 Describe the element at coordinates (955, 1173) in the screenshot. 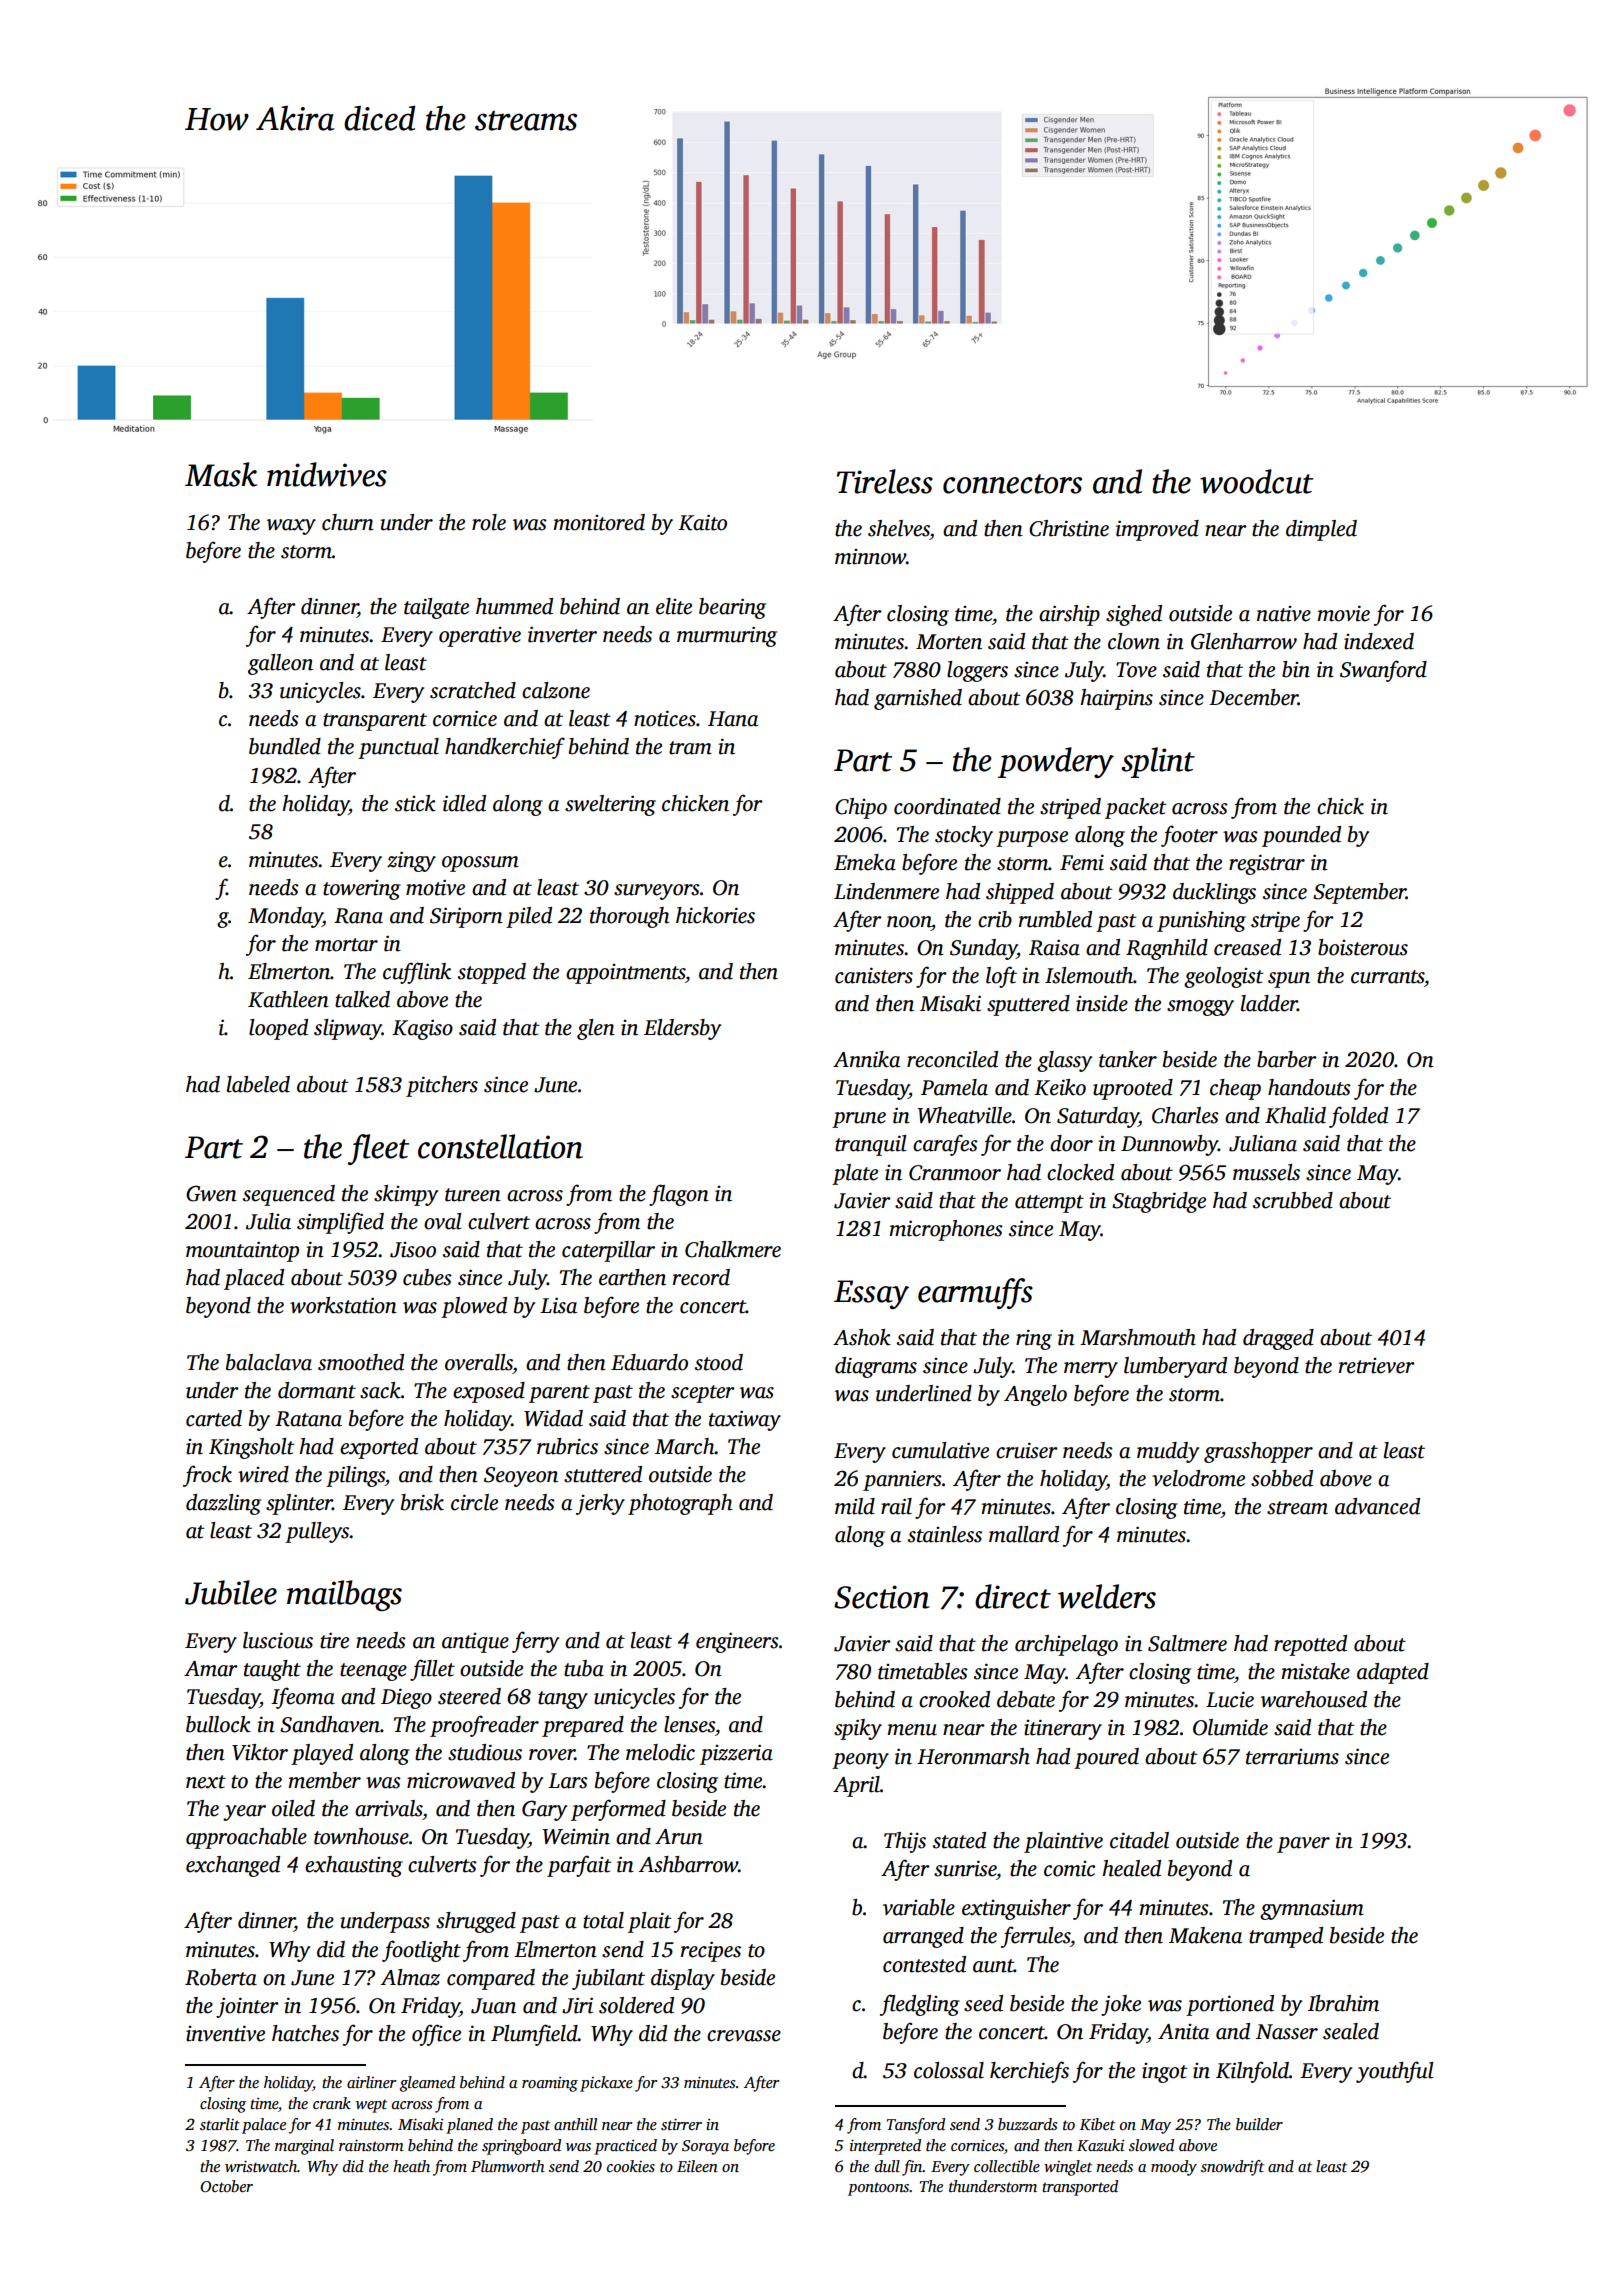

I see `Cranmoor` at that location.
